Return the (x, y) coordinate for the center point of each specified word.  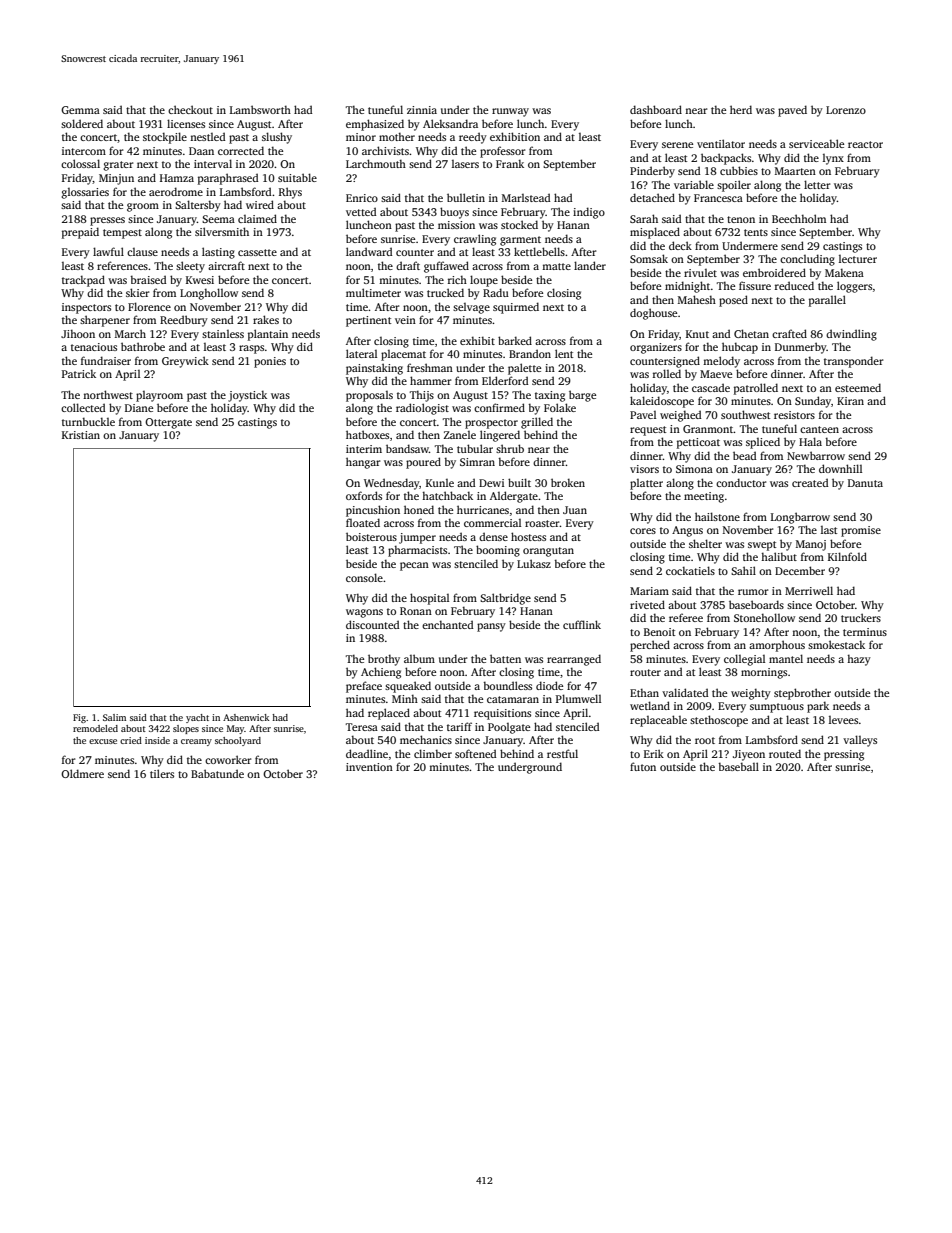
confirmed (499, 407)
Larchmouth (376, 163)
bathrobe (143, 346)
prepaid (80, 233)
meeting (704, 497)
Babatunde (217, 773)
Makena (844, 272)
